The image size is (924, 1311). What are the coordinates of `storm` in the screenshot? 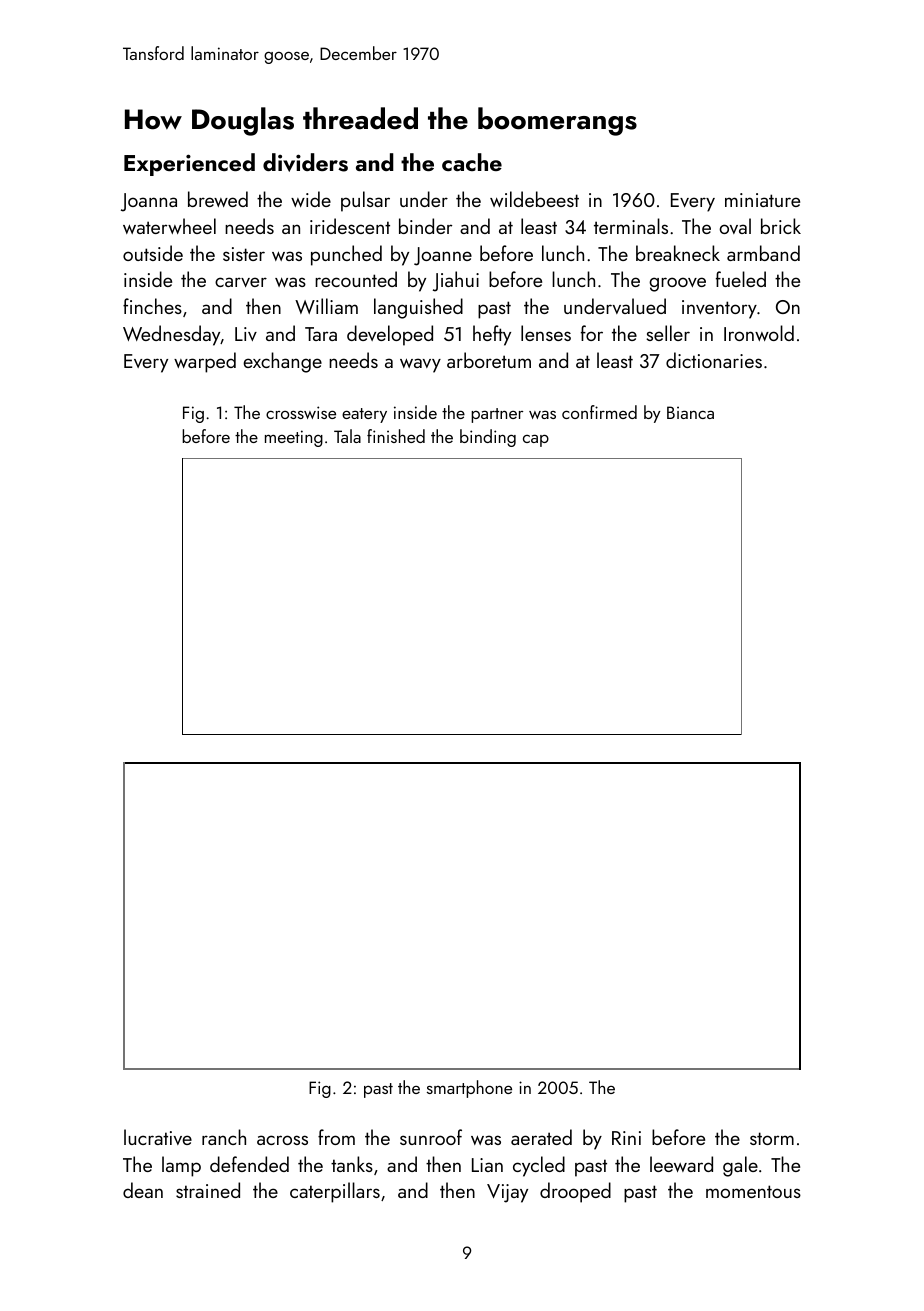 It's located at (772, 1138).
